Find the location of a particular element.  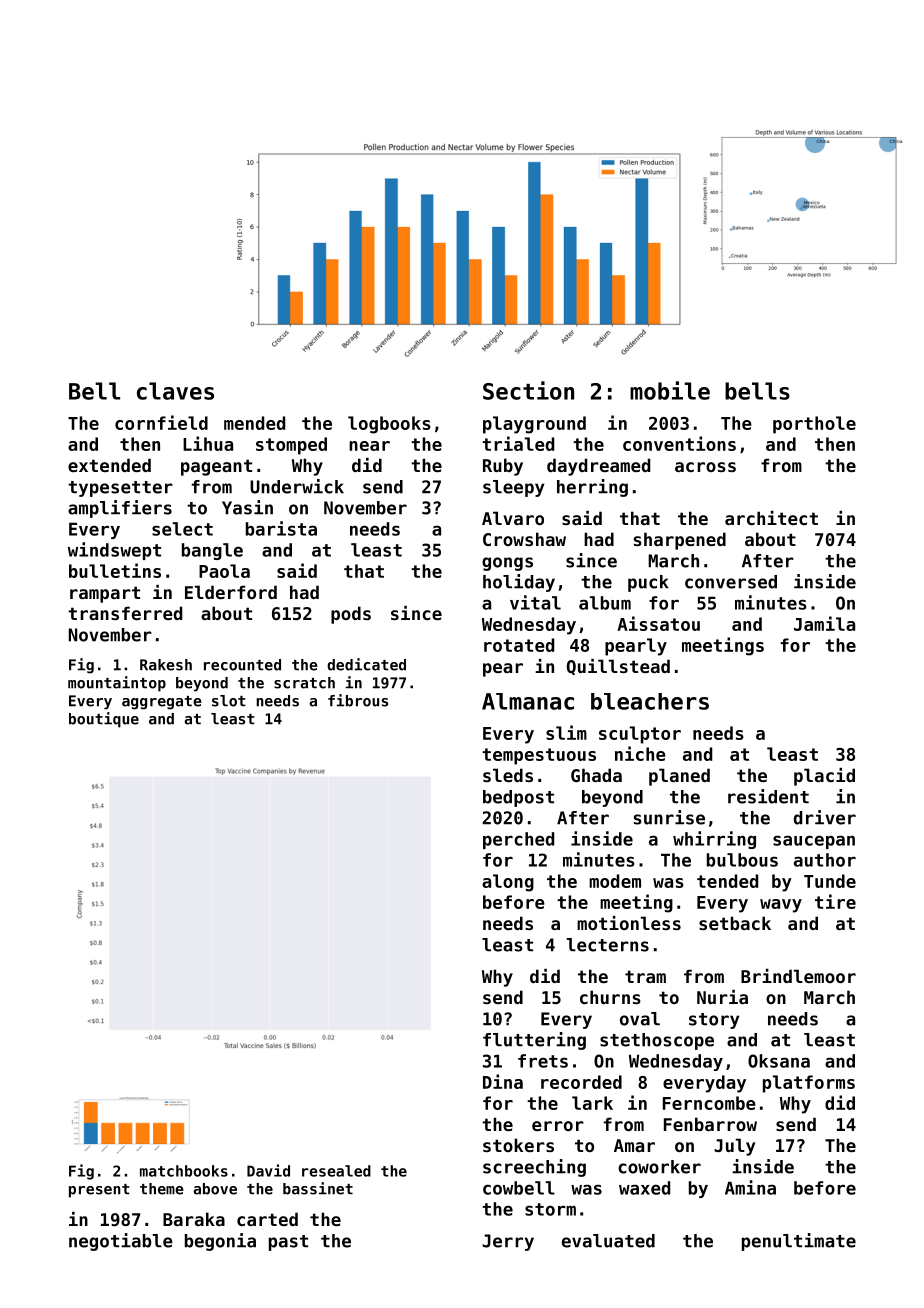

David is located at coordinates (268, 1170).
